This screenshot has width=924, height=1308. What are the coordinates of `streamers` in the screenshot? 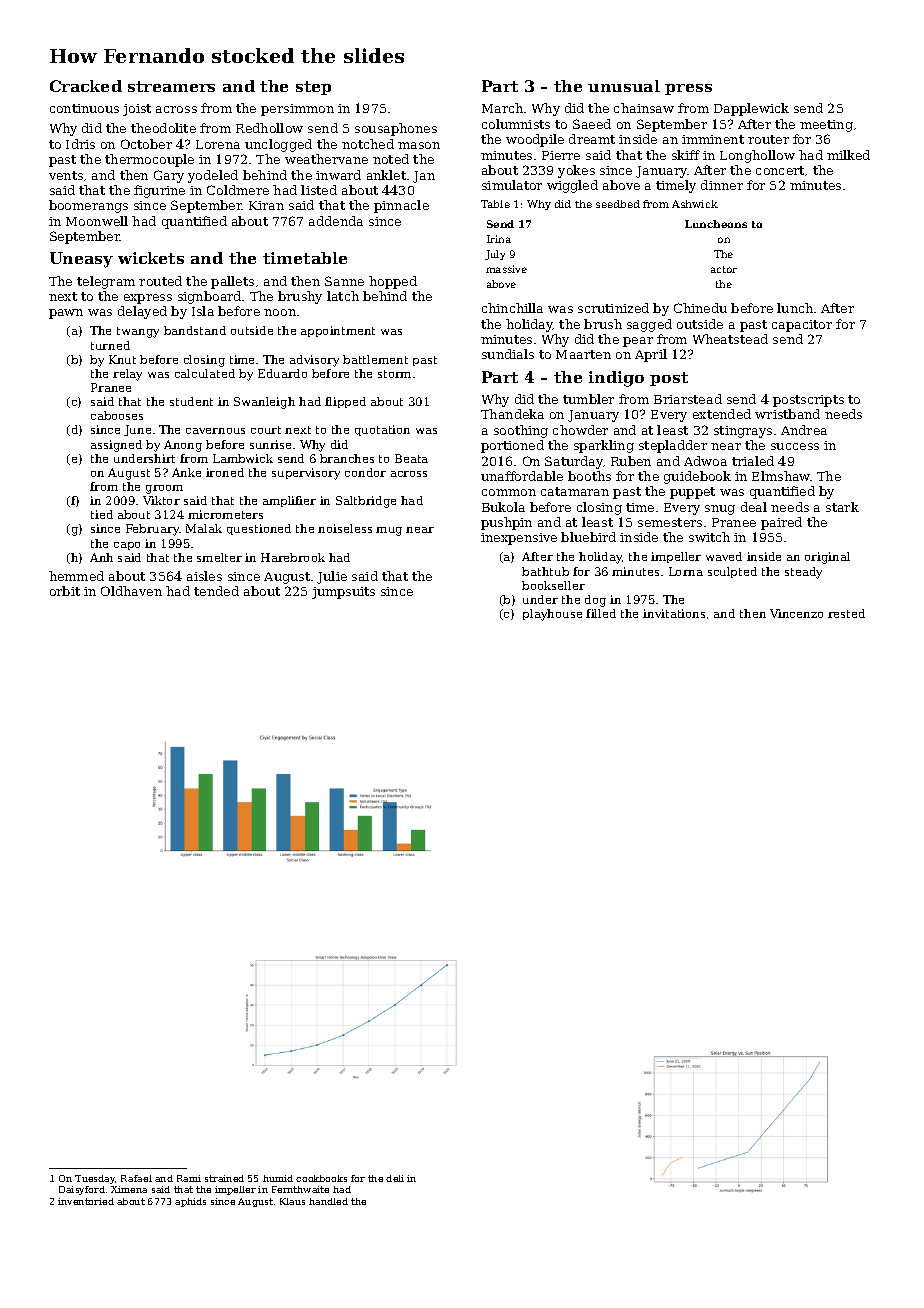 It's located at (171, 86).
